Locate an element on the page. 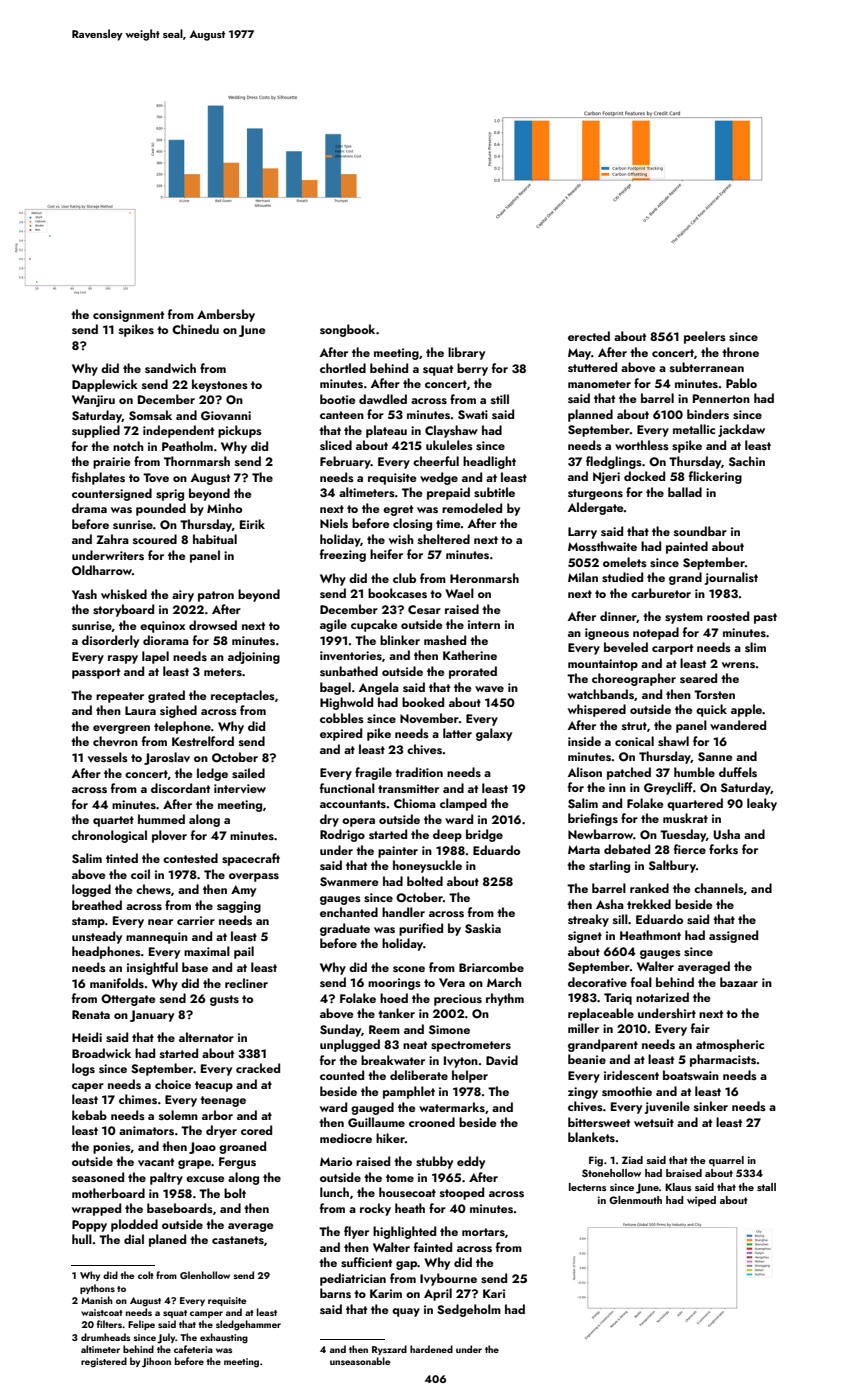 This page has height=1400, width=849. alternator is located at coordinates (206, 1037).
